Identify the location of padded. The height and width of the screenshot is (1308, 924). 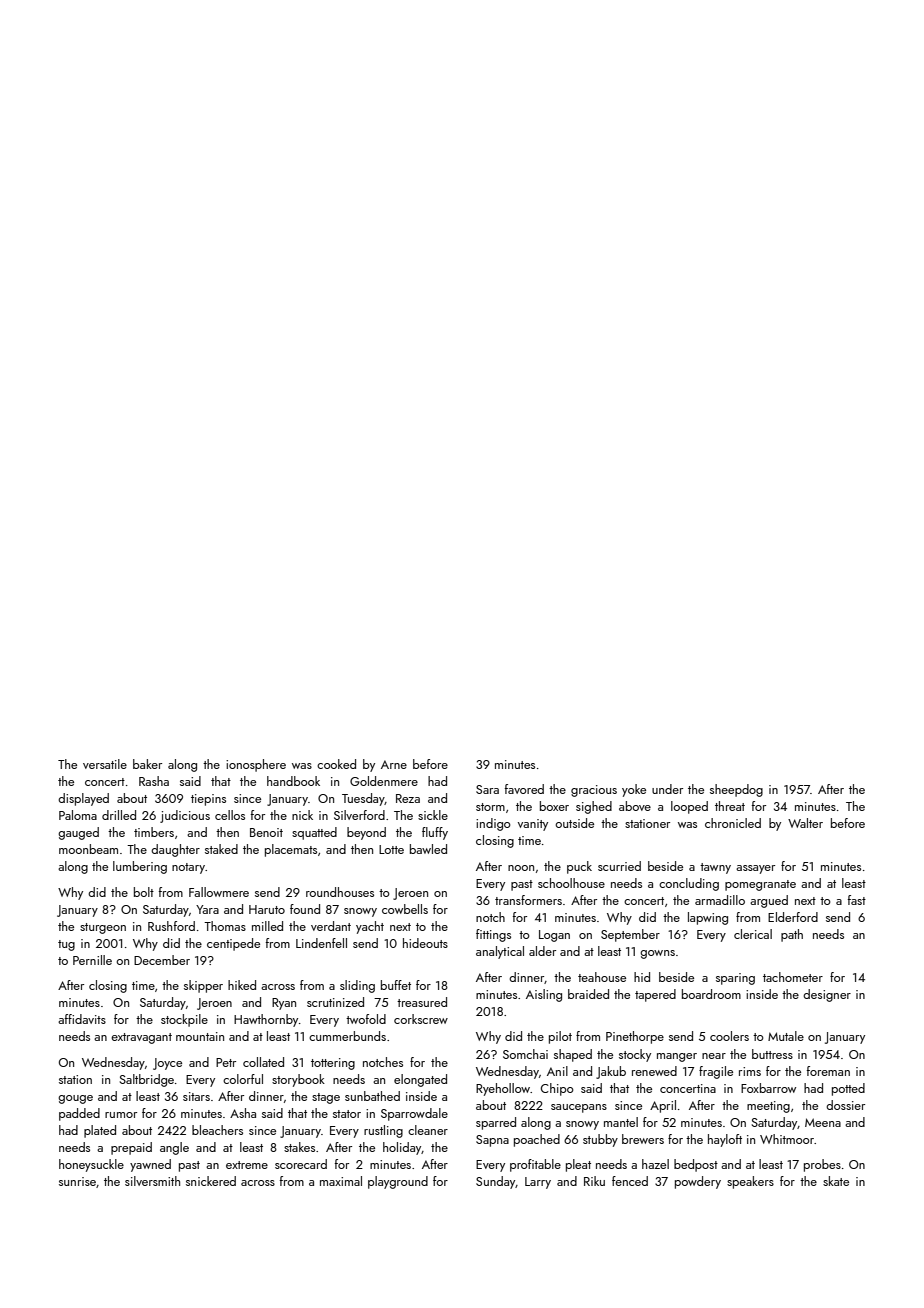
(79, 1114).
